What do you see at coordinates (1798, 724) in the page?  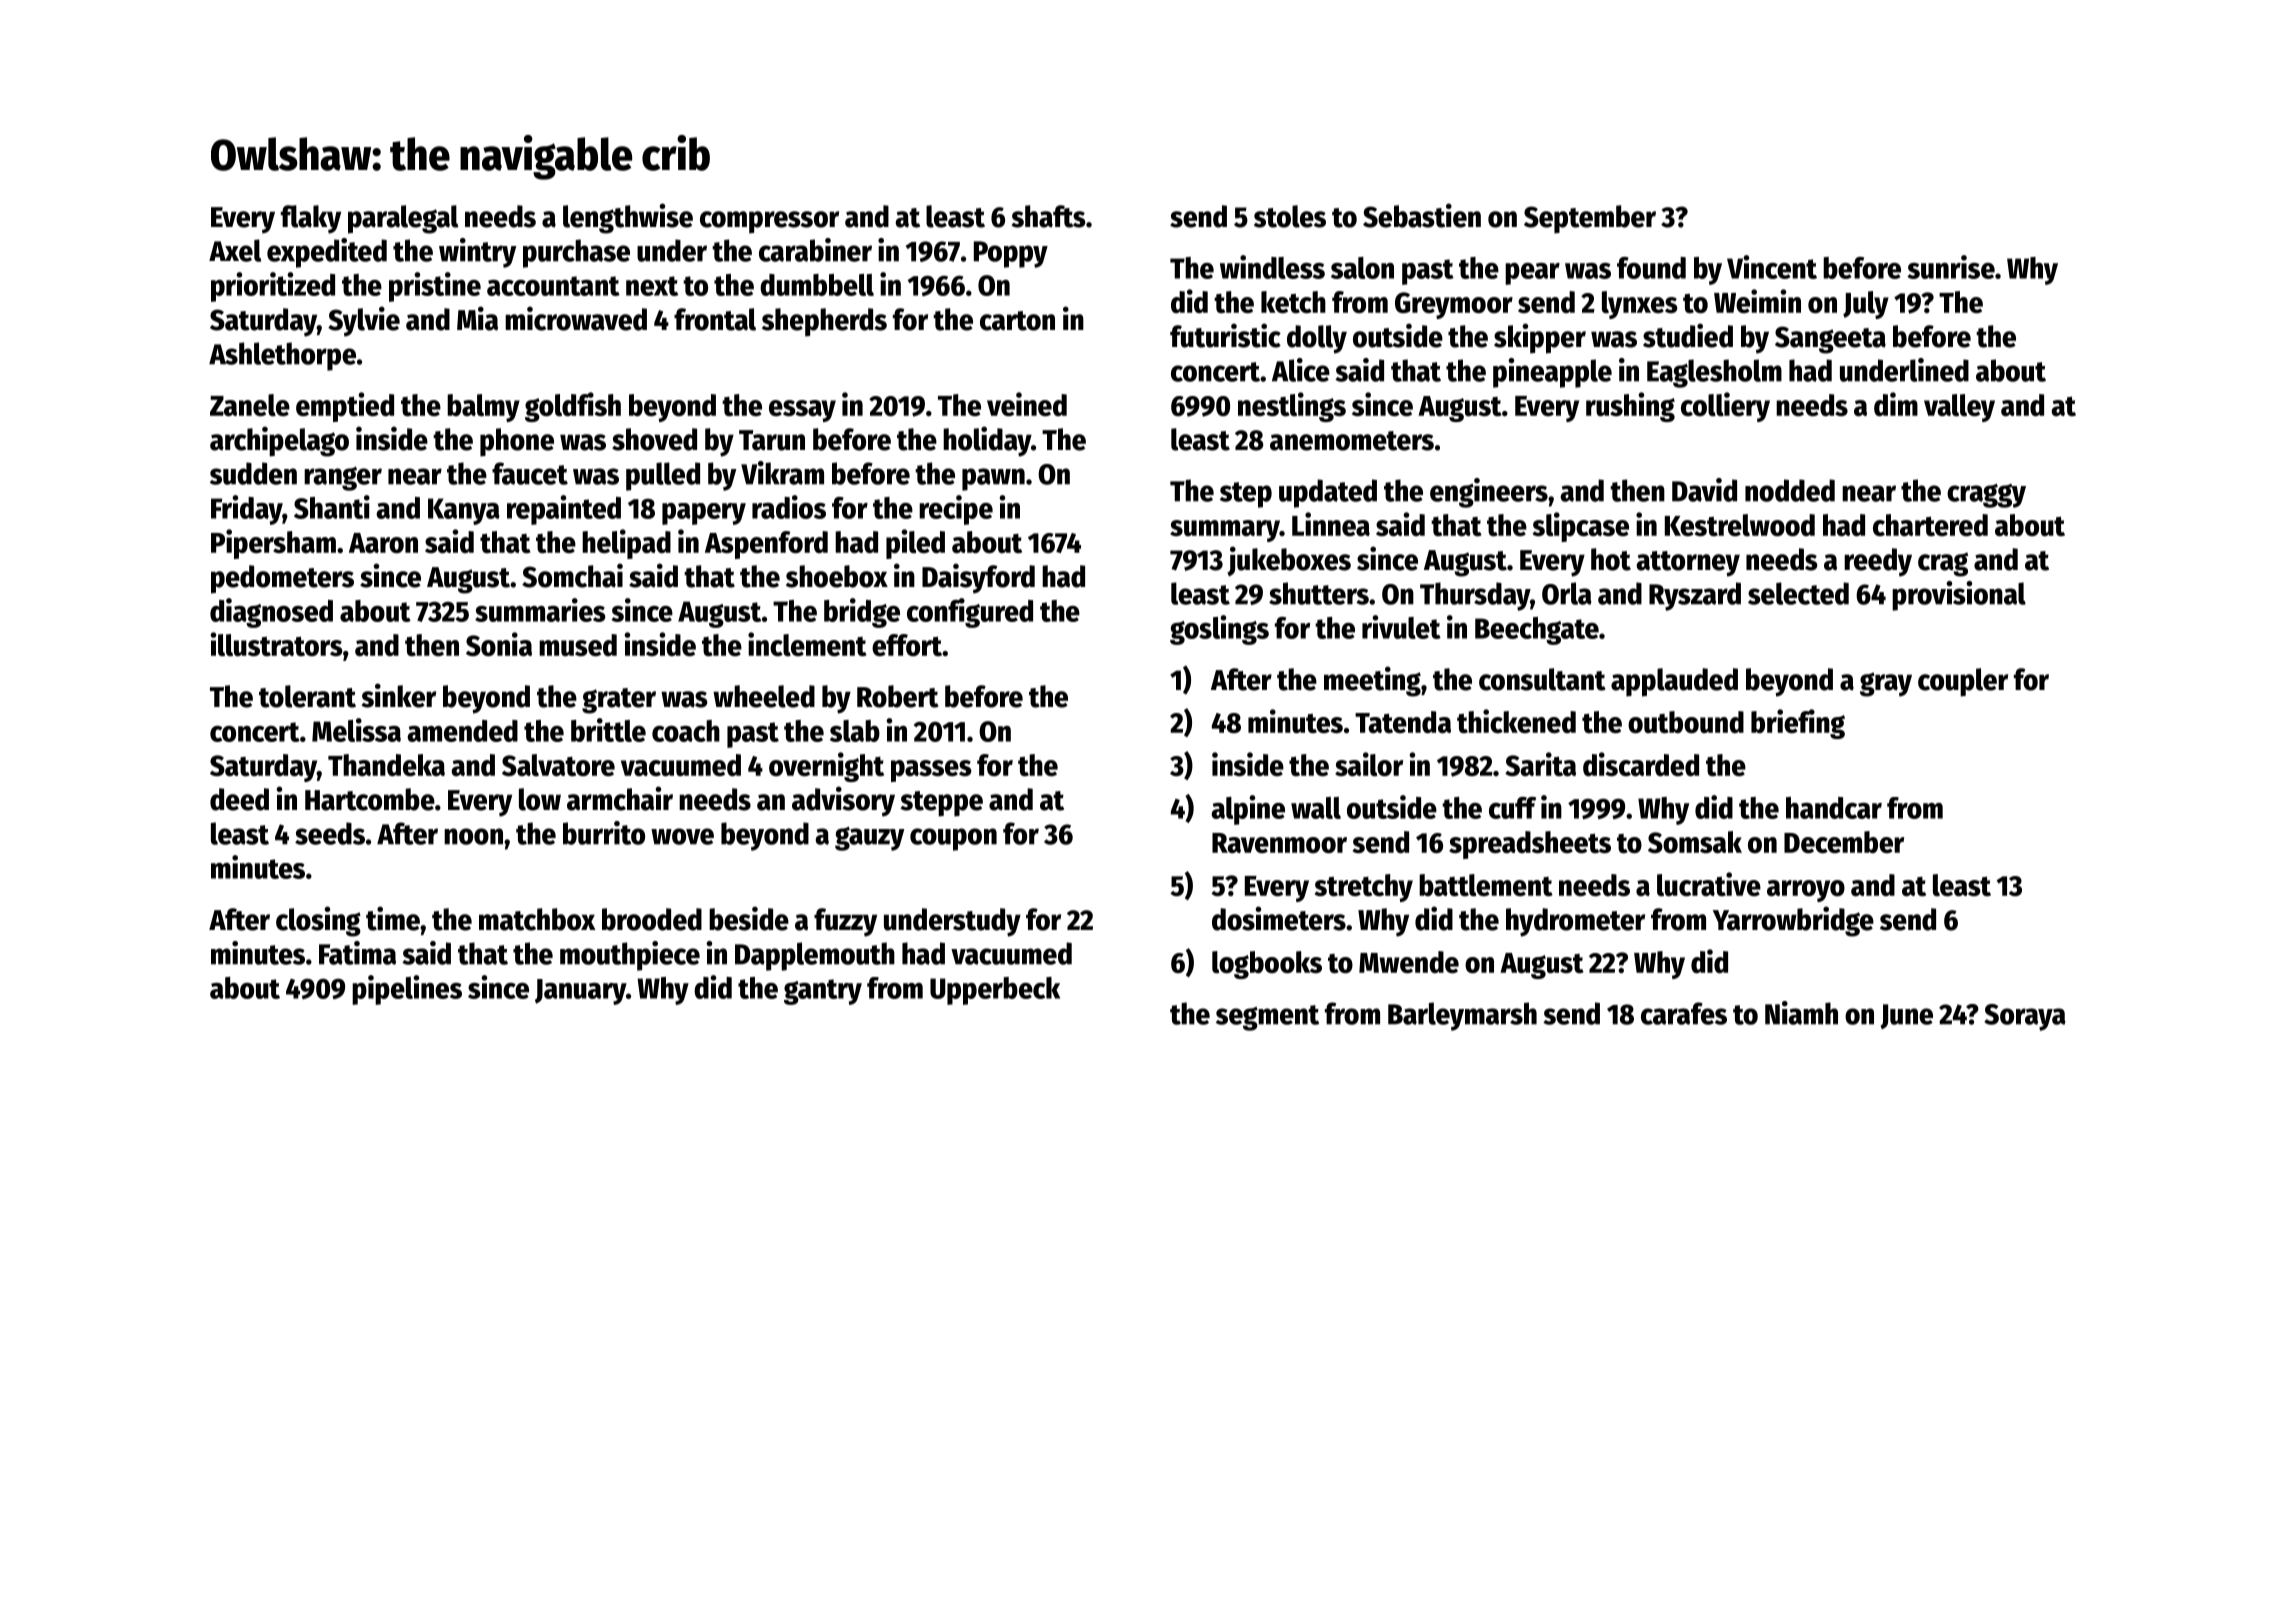 I see `briefing` at bounding box center [1798, 724].
